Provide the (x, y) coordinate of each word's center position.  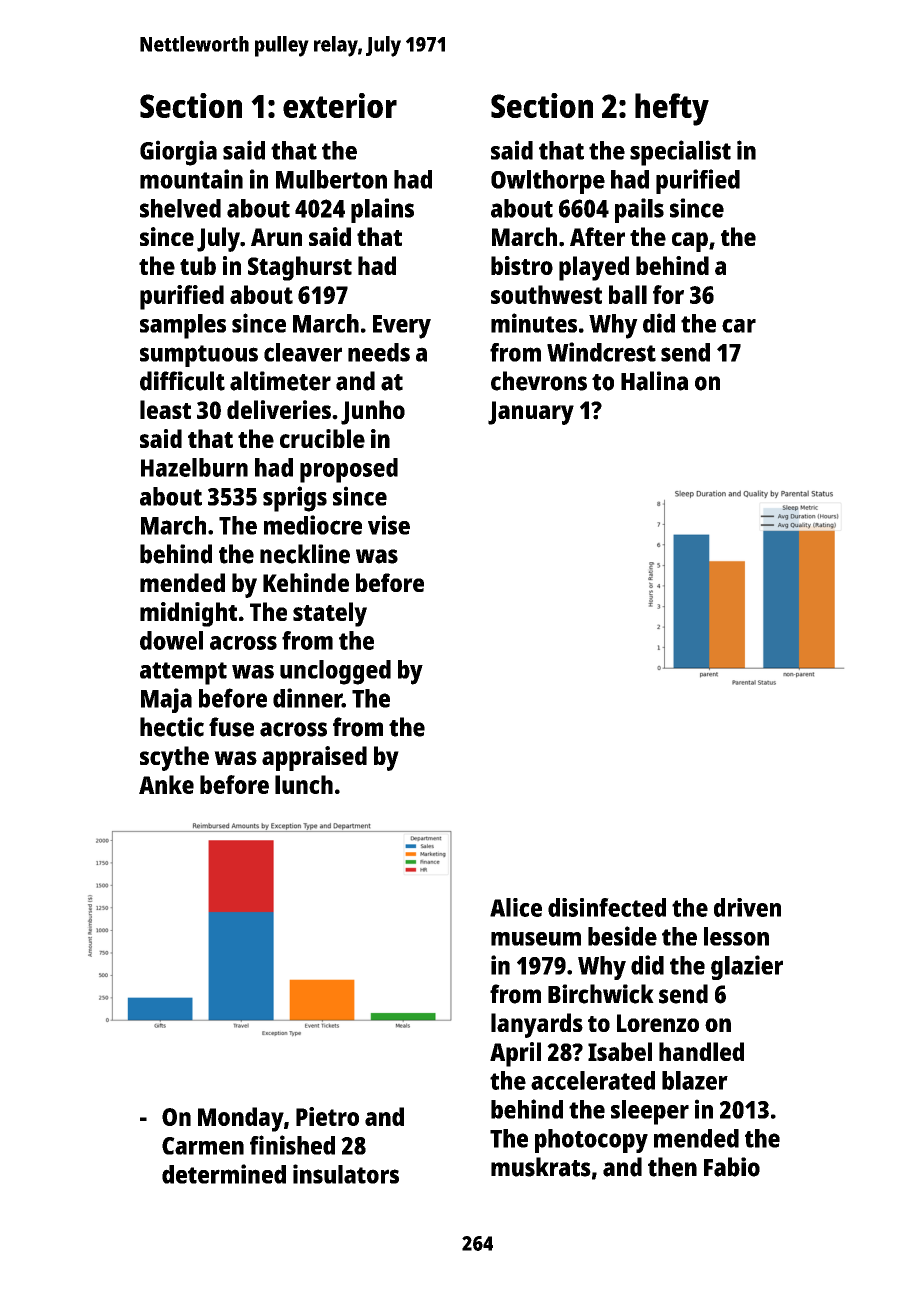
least (165, 409)
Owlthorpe (548, 182)
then (672, 1167)
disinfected (607, 907)
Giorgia (178, 153)
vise (389, 525)
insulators (346, 1174)
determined (224, 1174)
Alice (516, 907)
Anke (166, 784)
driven (747, 907)
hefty (672, 109)
